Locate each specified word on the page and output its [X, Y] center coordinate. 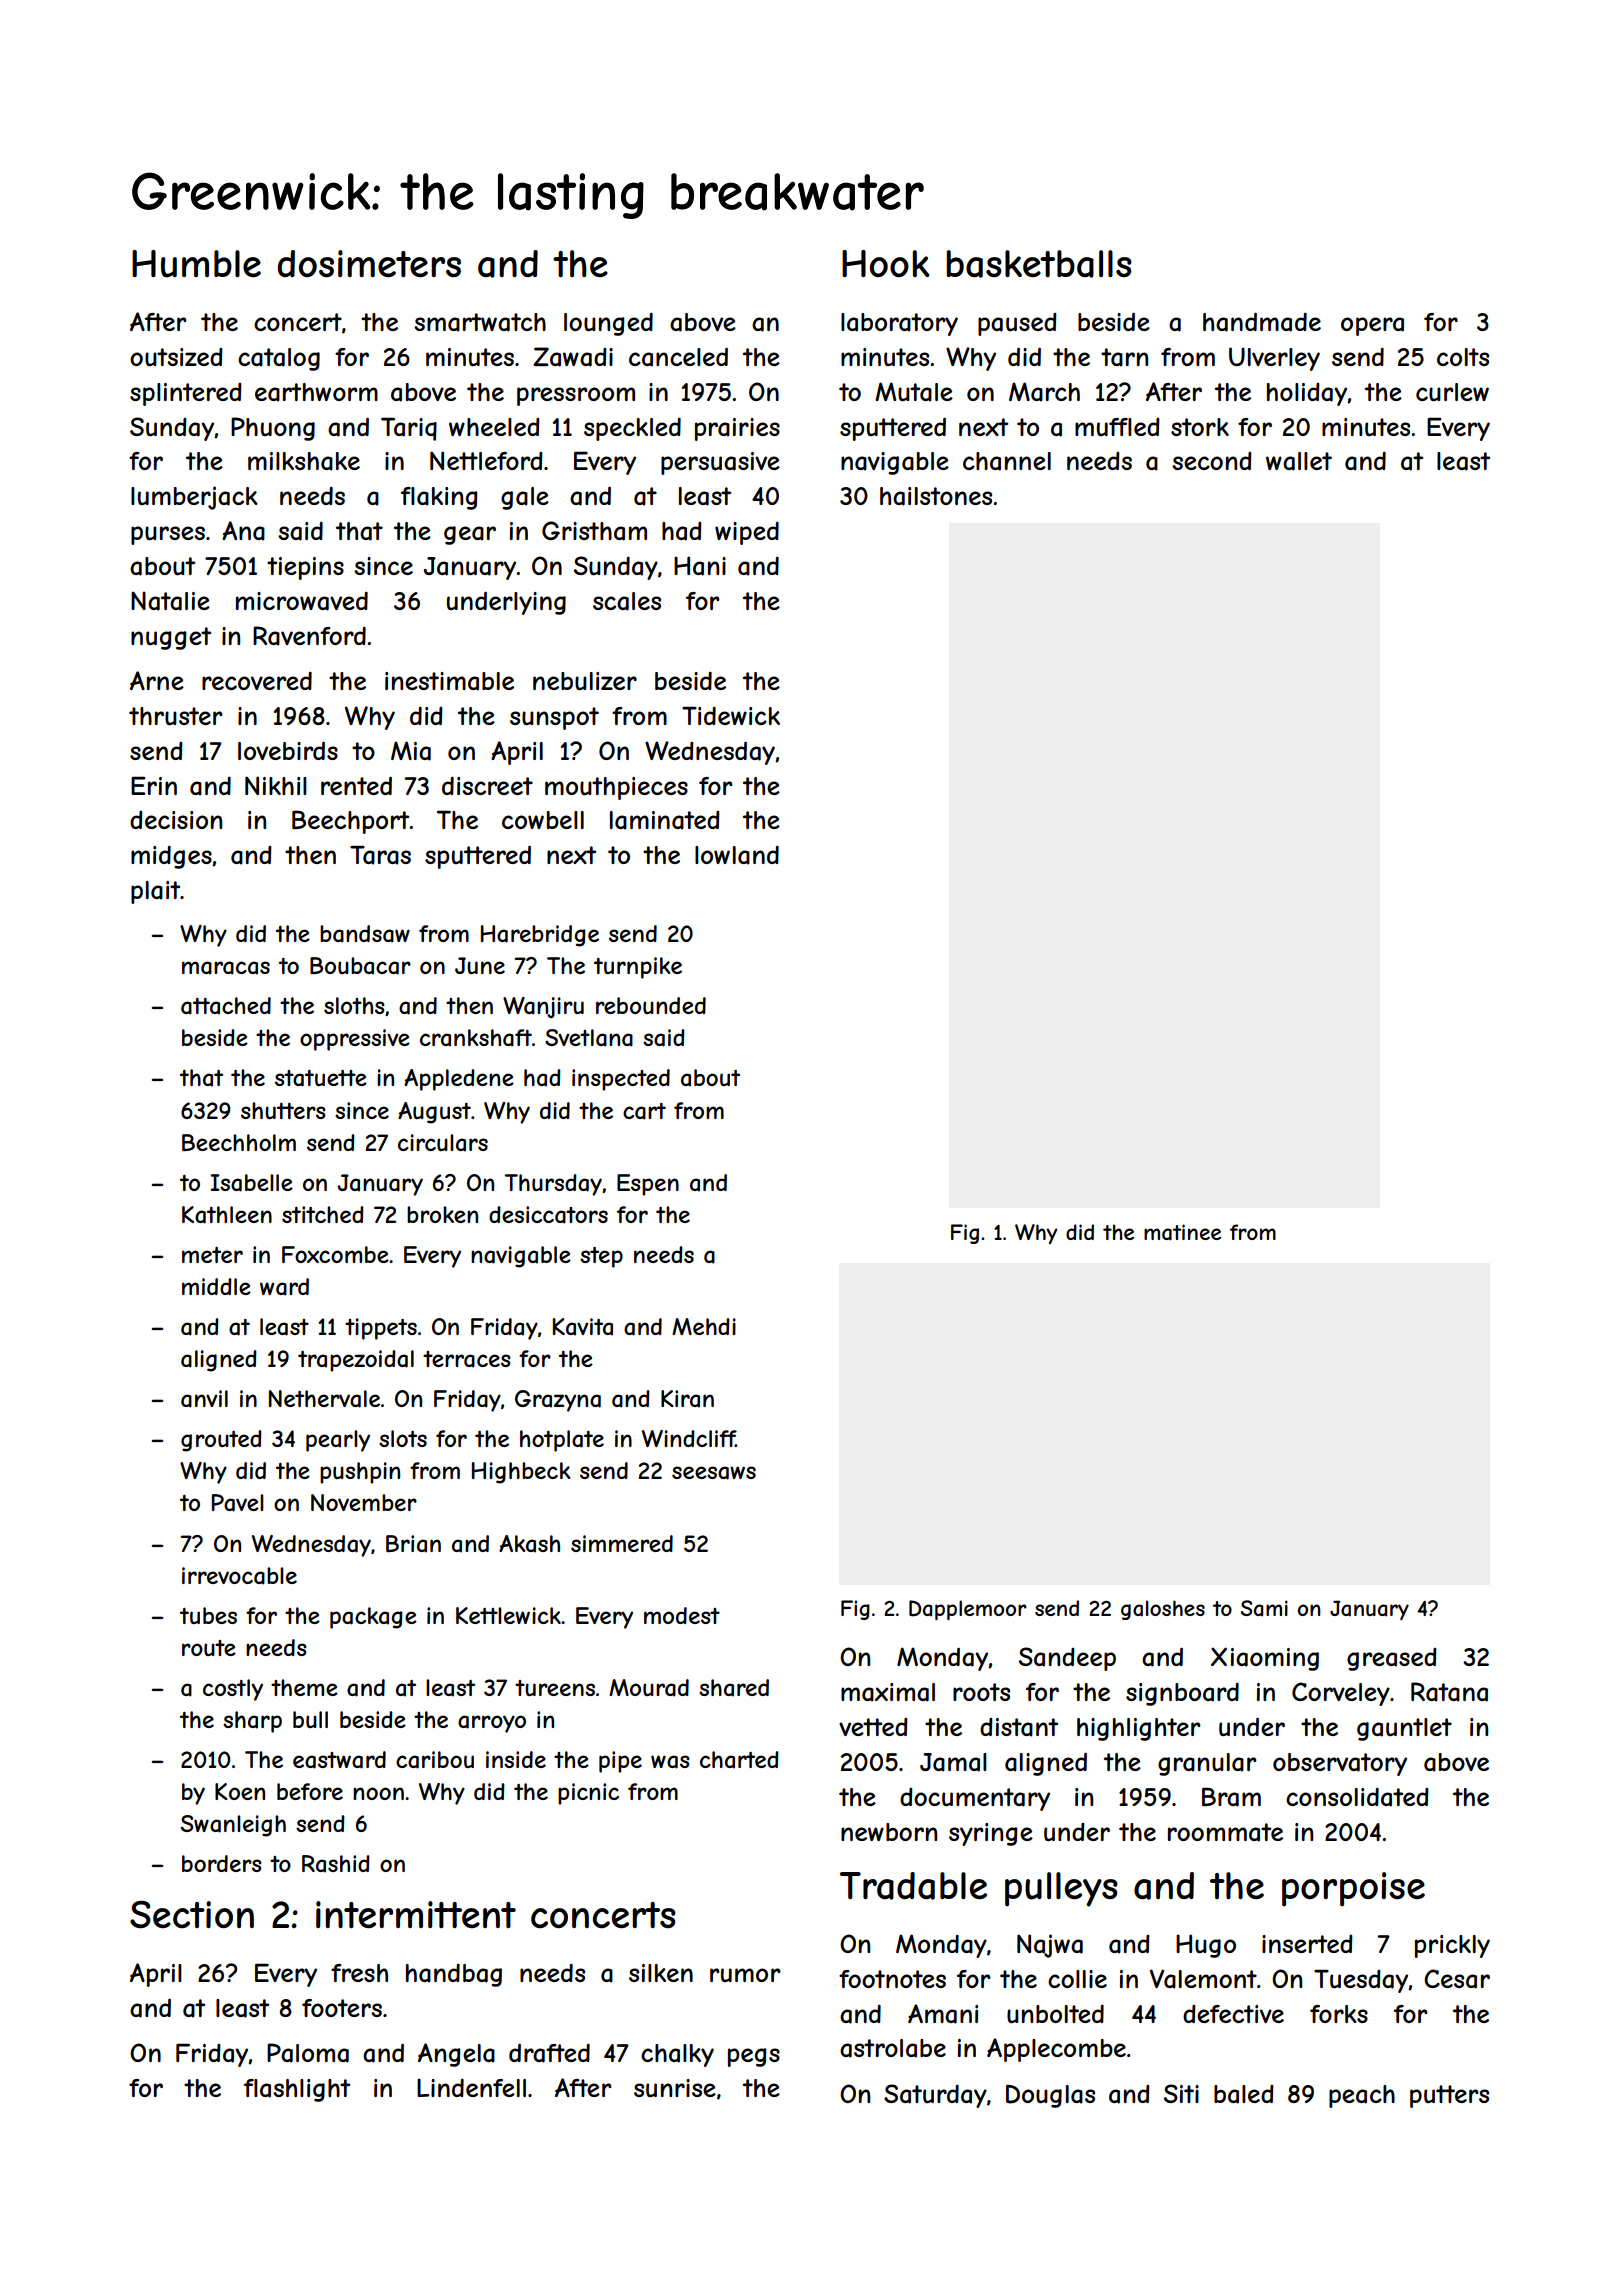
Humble [196, 264]
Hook [885, 263]
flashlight [297, 2090]
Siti [1181, 2093]
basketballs [1039, 264]
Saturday [935, 2096]
